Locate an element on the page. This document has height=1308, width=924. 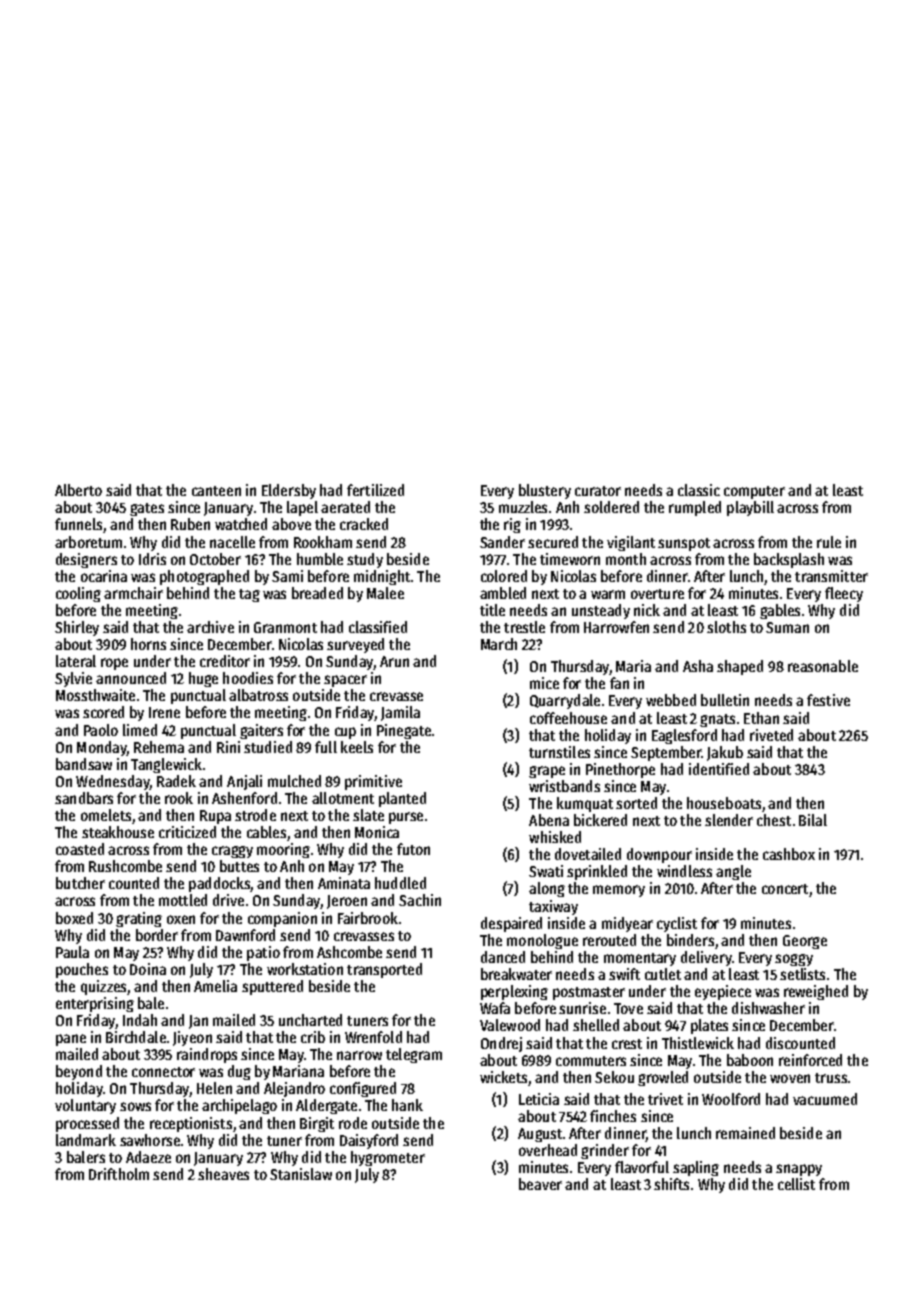
commuters is located at coordinates (591, 1061).
